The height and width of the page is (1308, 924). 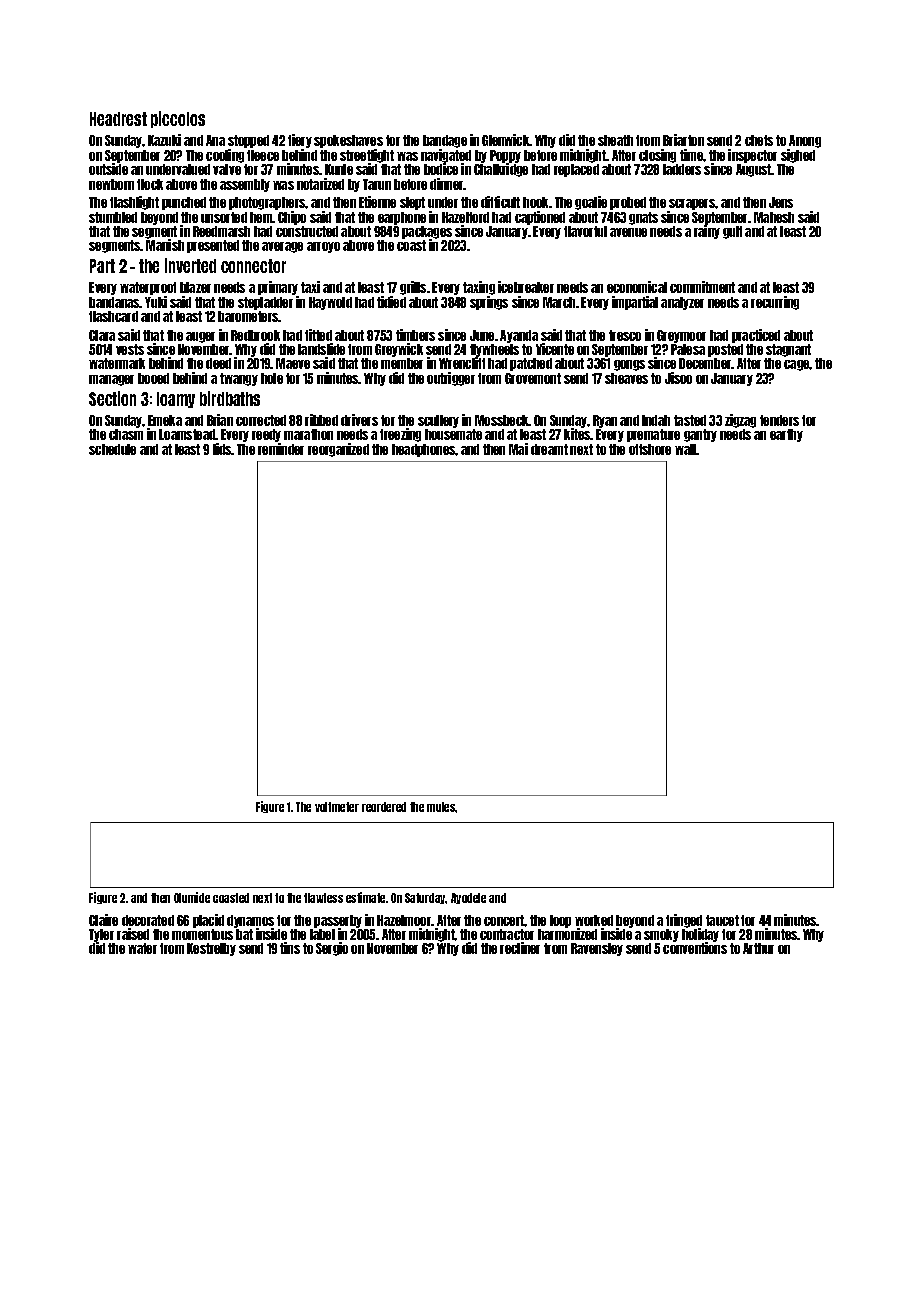 I want to click on Kestrelby, so click(x=211, y=949).
